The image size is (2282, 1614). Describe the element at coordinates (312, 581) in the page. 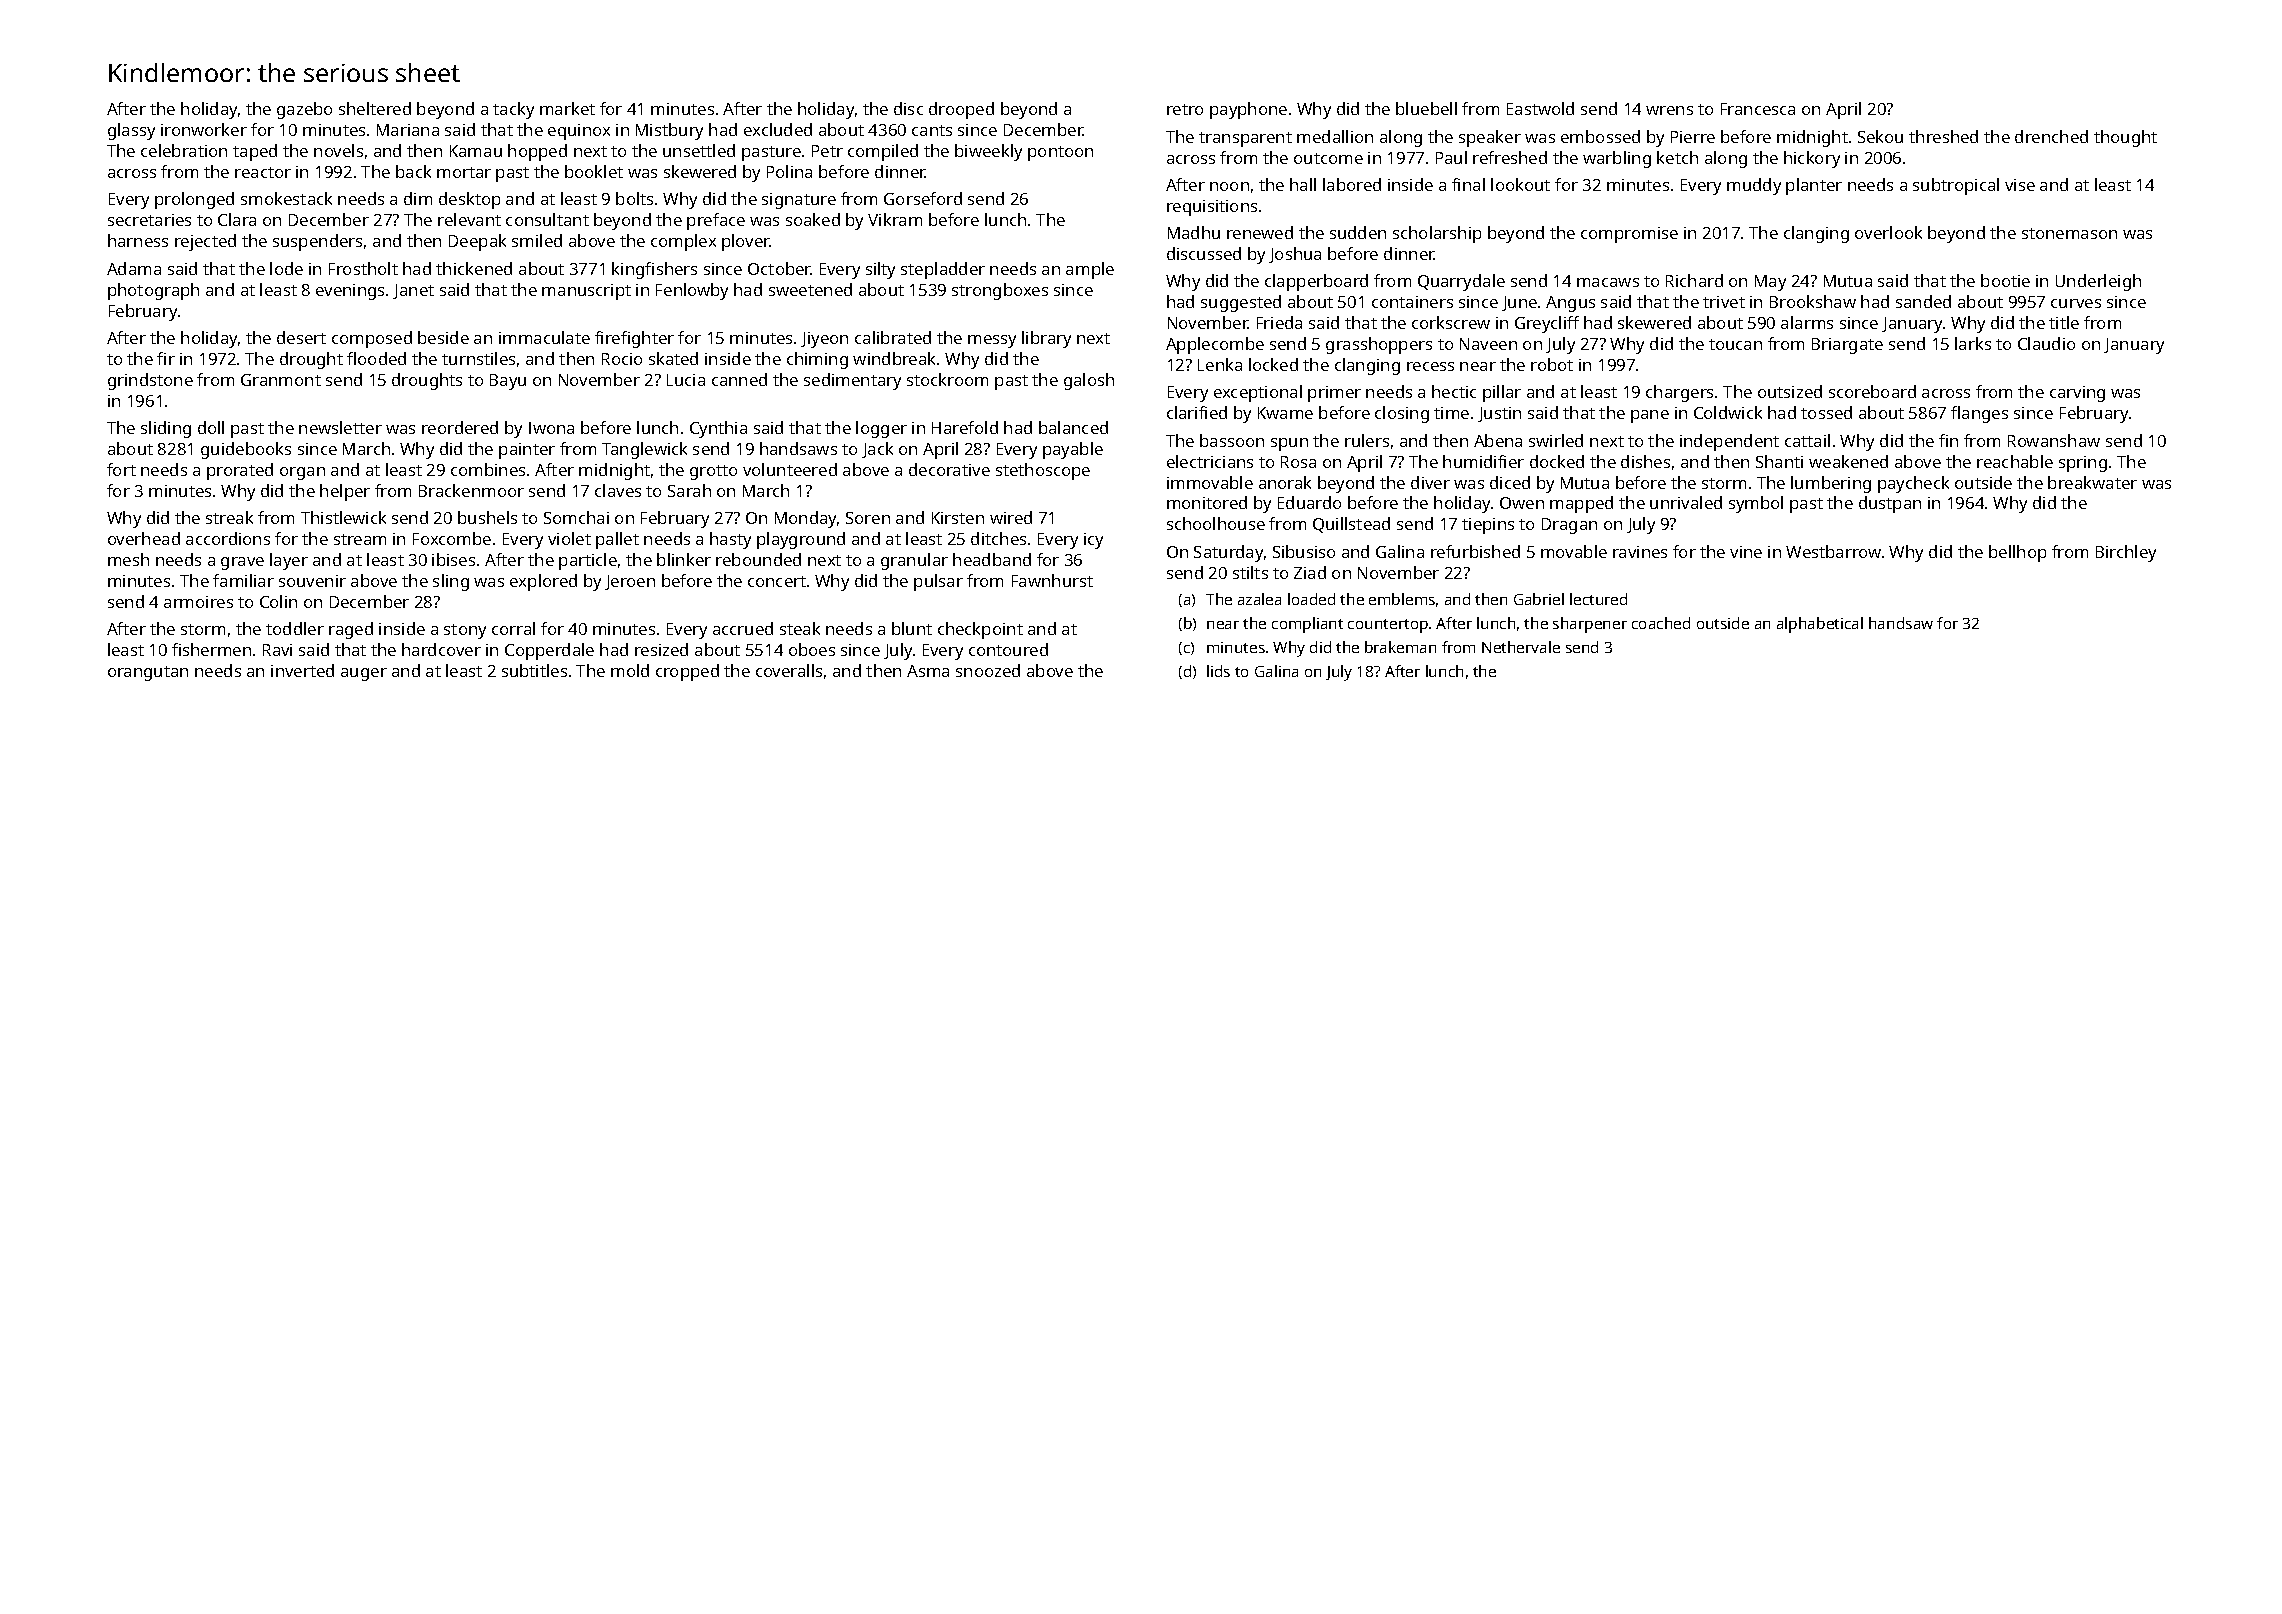

I see `souvenir` at that location.
